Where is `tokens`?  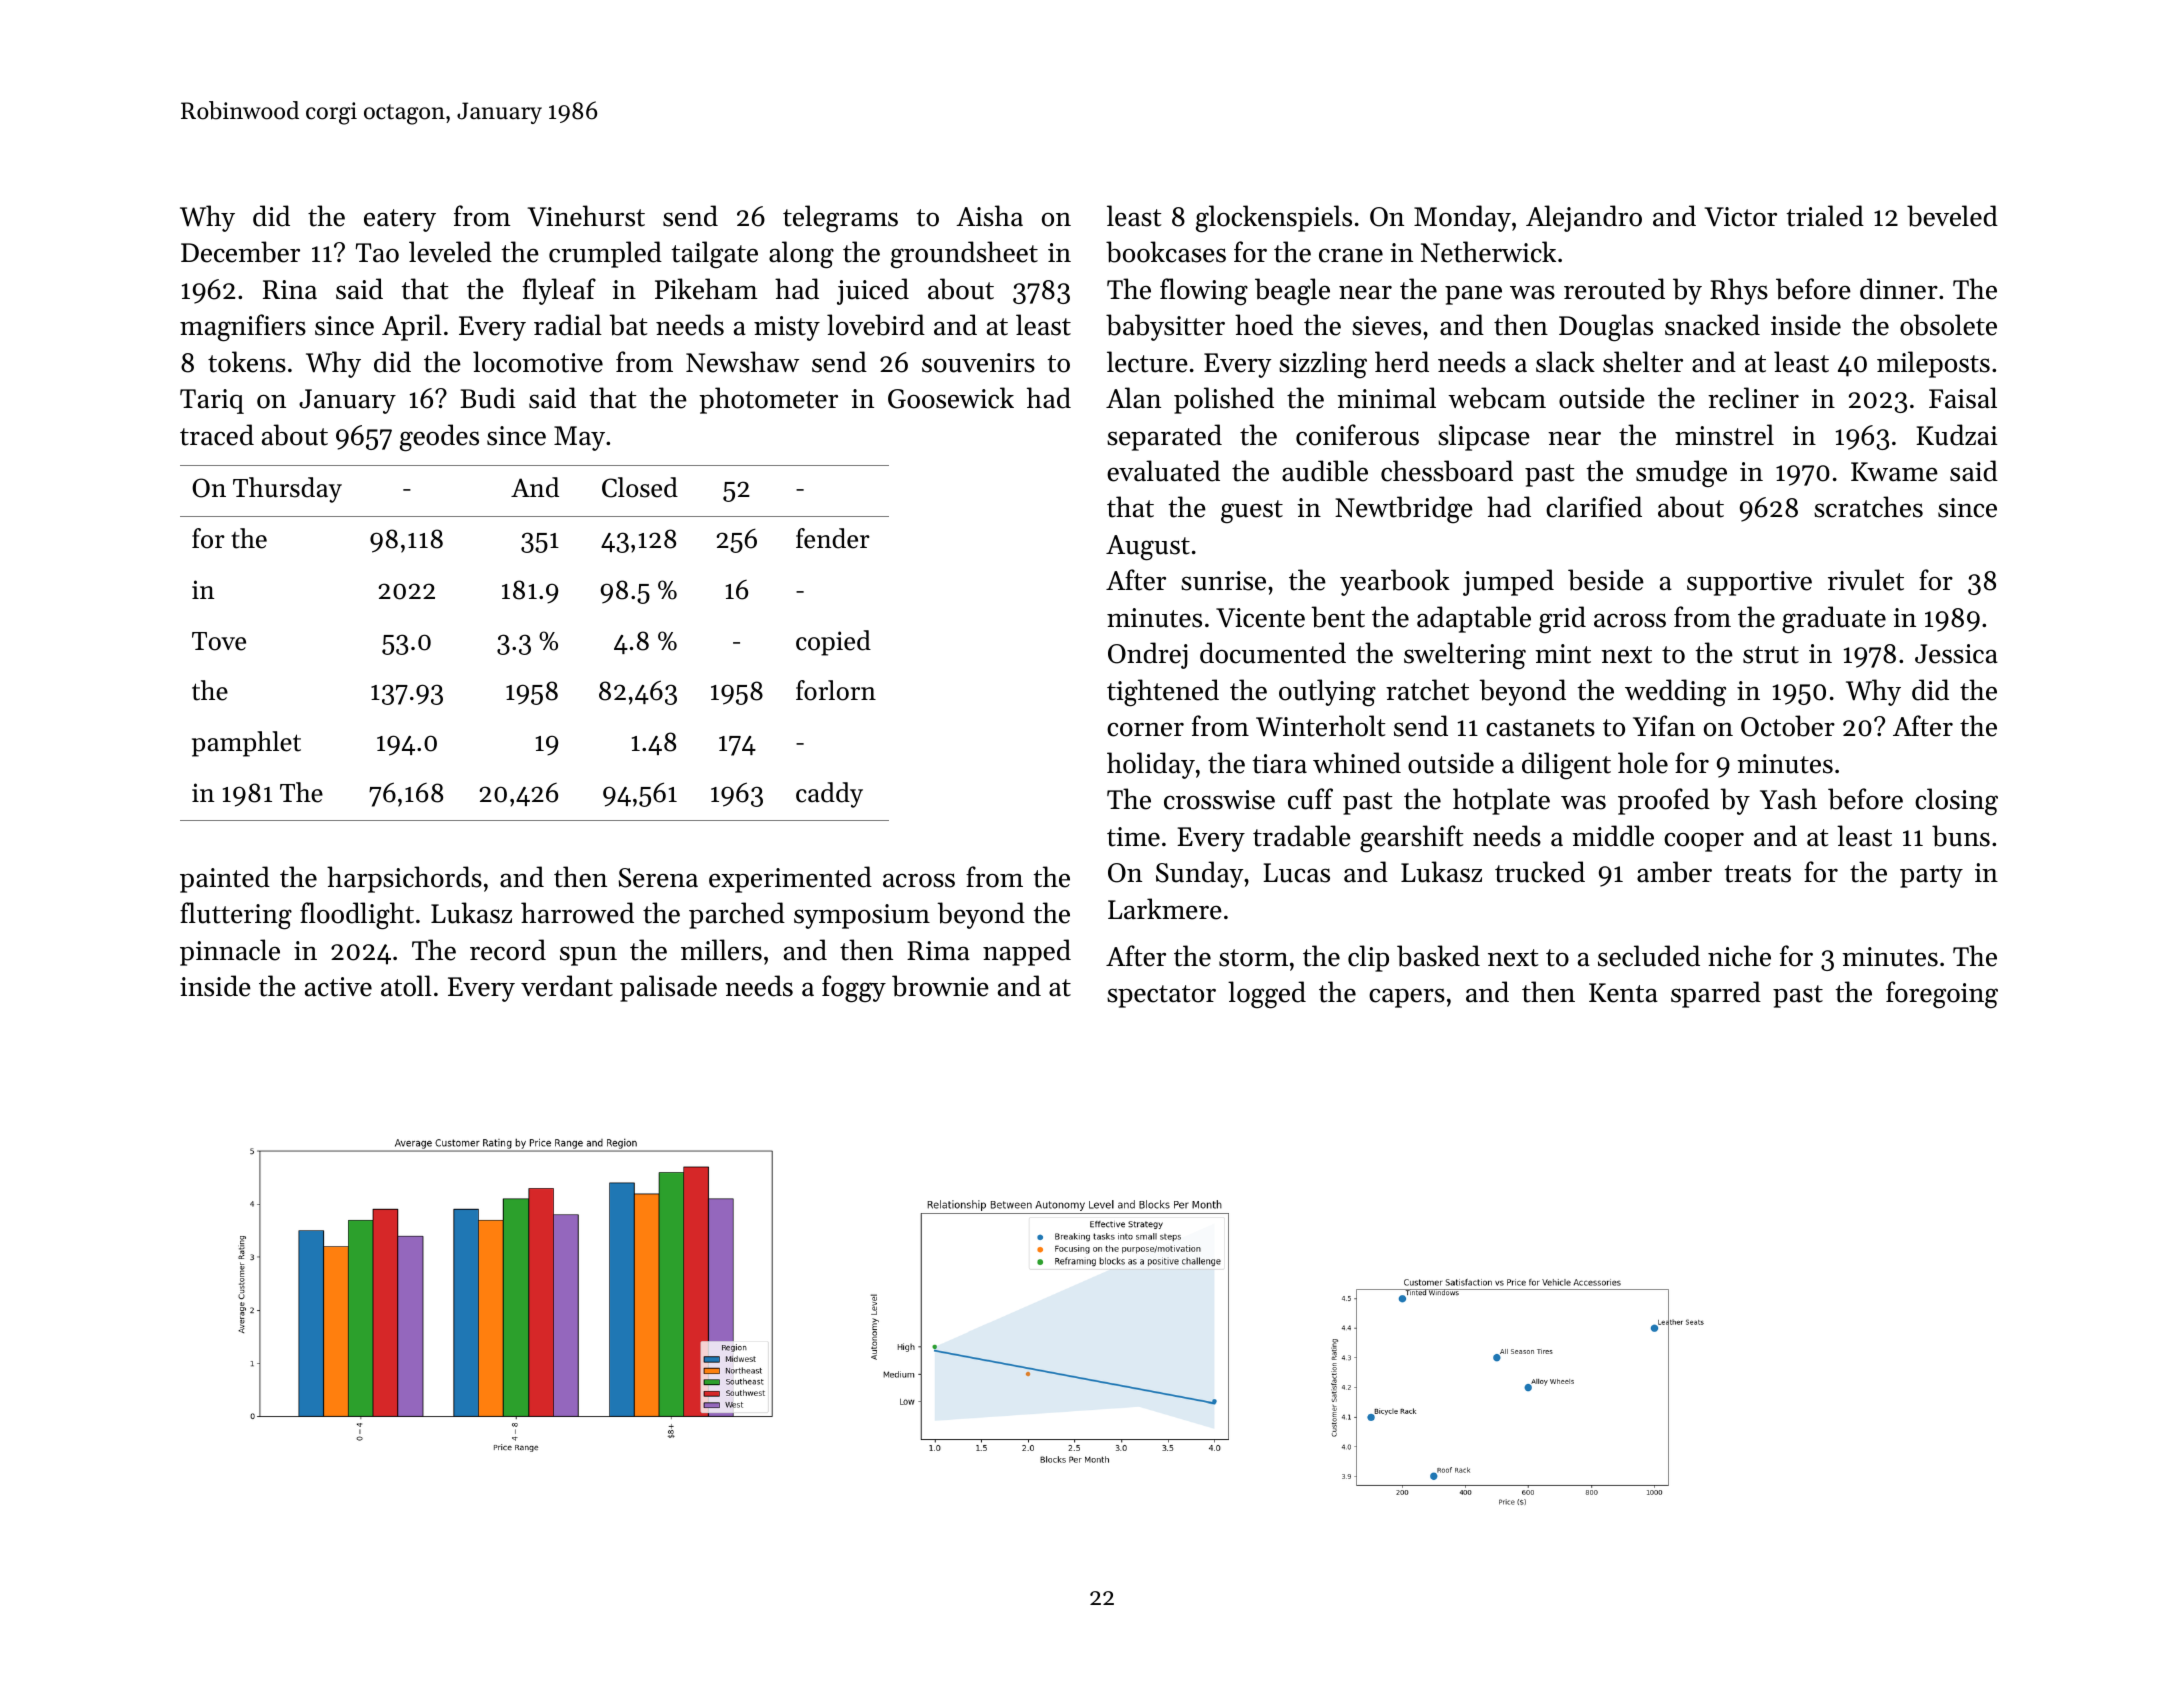
tokens is located at coordinates (247, 362).
